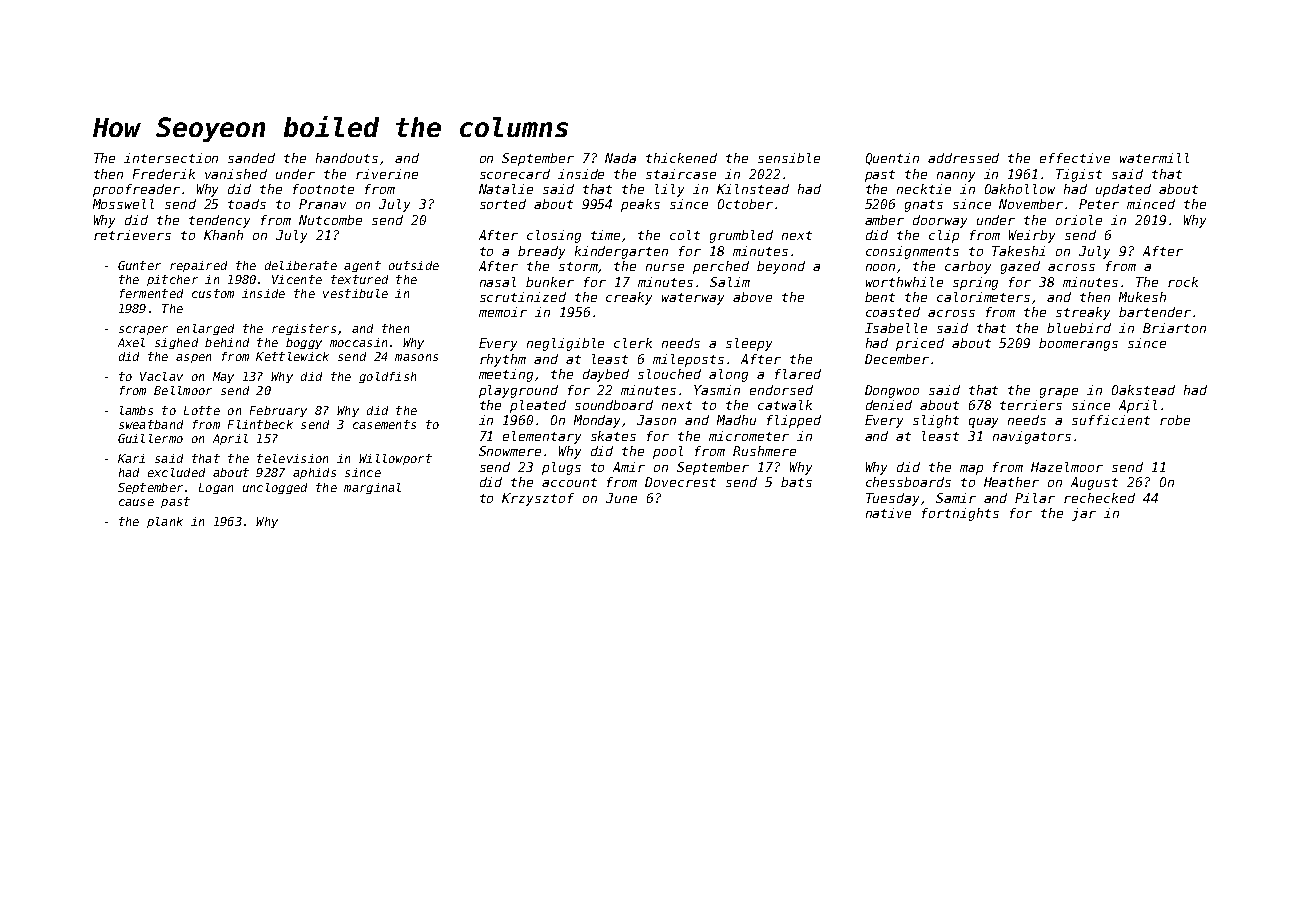 This screenshot has height=924, width=1308. I want to click on navigators, so click(1032, 437).
